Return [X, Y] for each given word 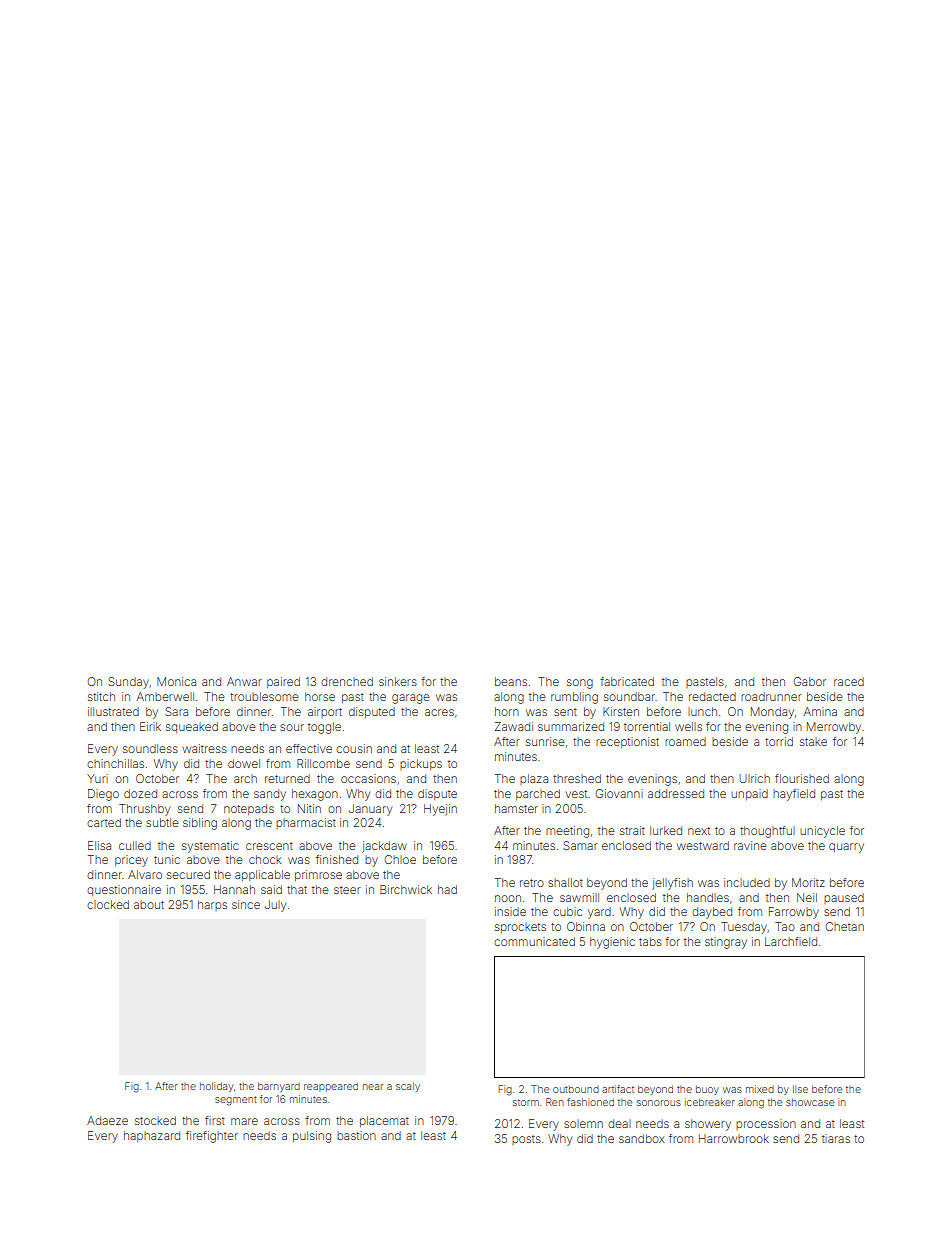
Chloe [400, 859]
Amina [820, 711]
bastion [356, 1135]
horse [320, 696]
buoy [707, 1090]
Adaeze [107, 1120]
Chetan [844, 926]
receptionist [627, 742]
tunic [167, 859]
